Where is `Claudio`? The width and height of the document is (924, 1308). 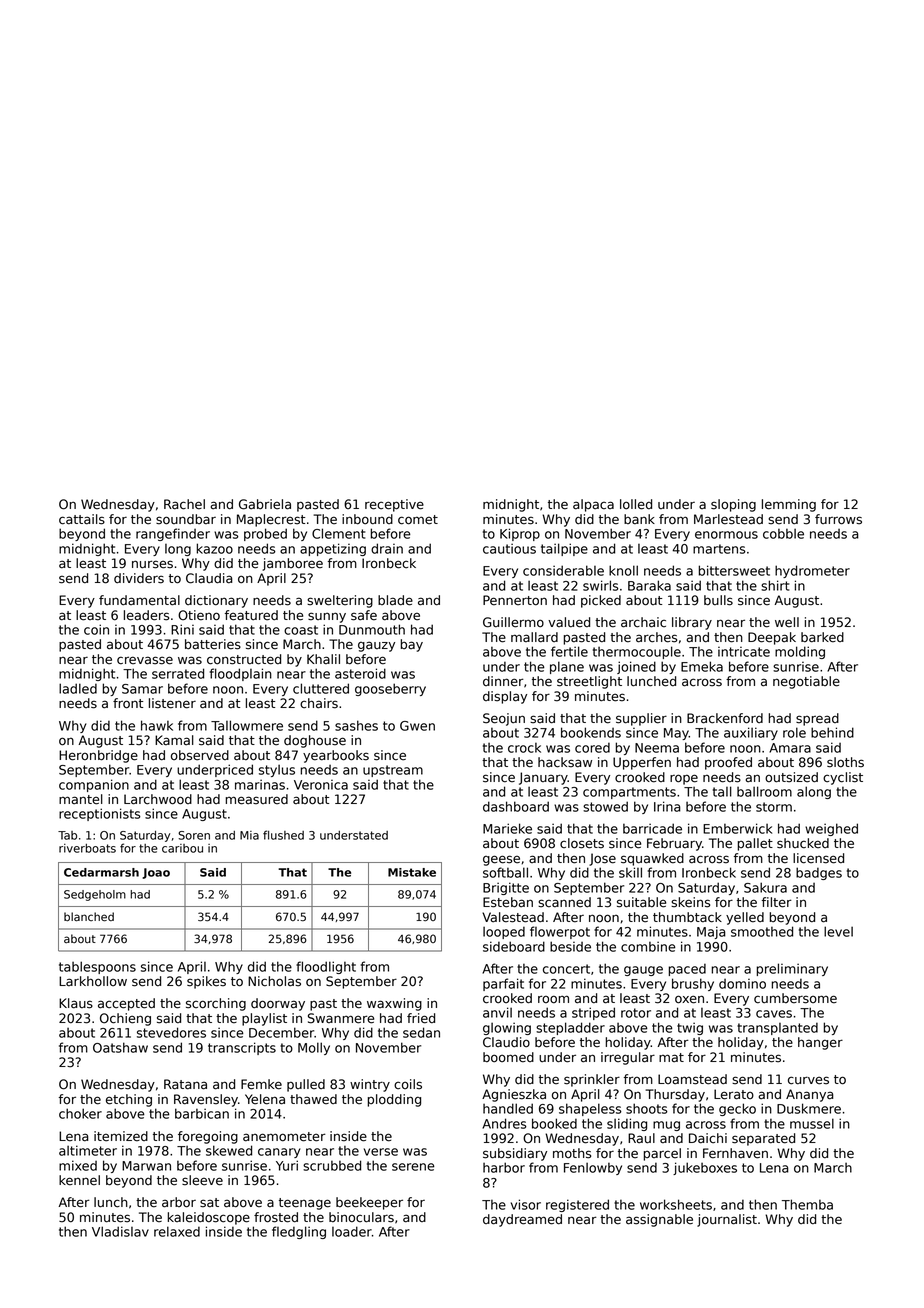 Claudio is located at coordinates (506, 1042).
